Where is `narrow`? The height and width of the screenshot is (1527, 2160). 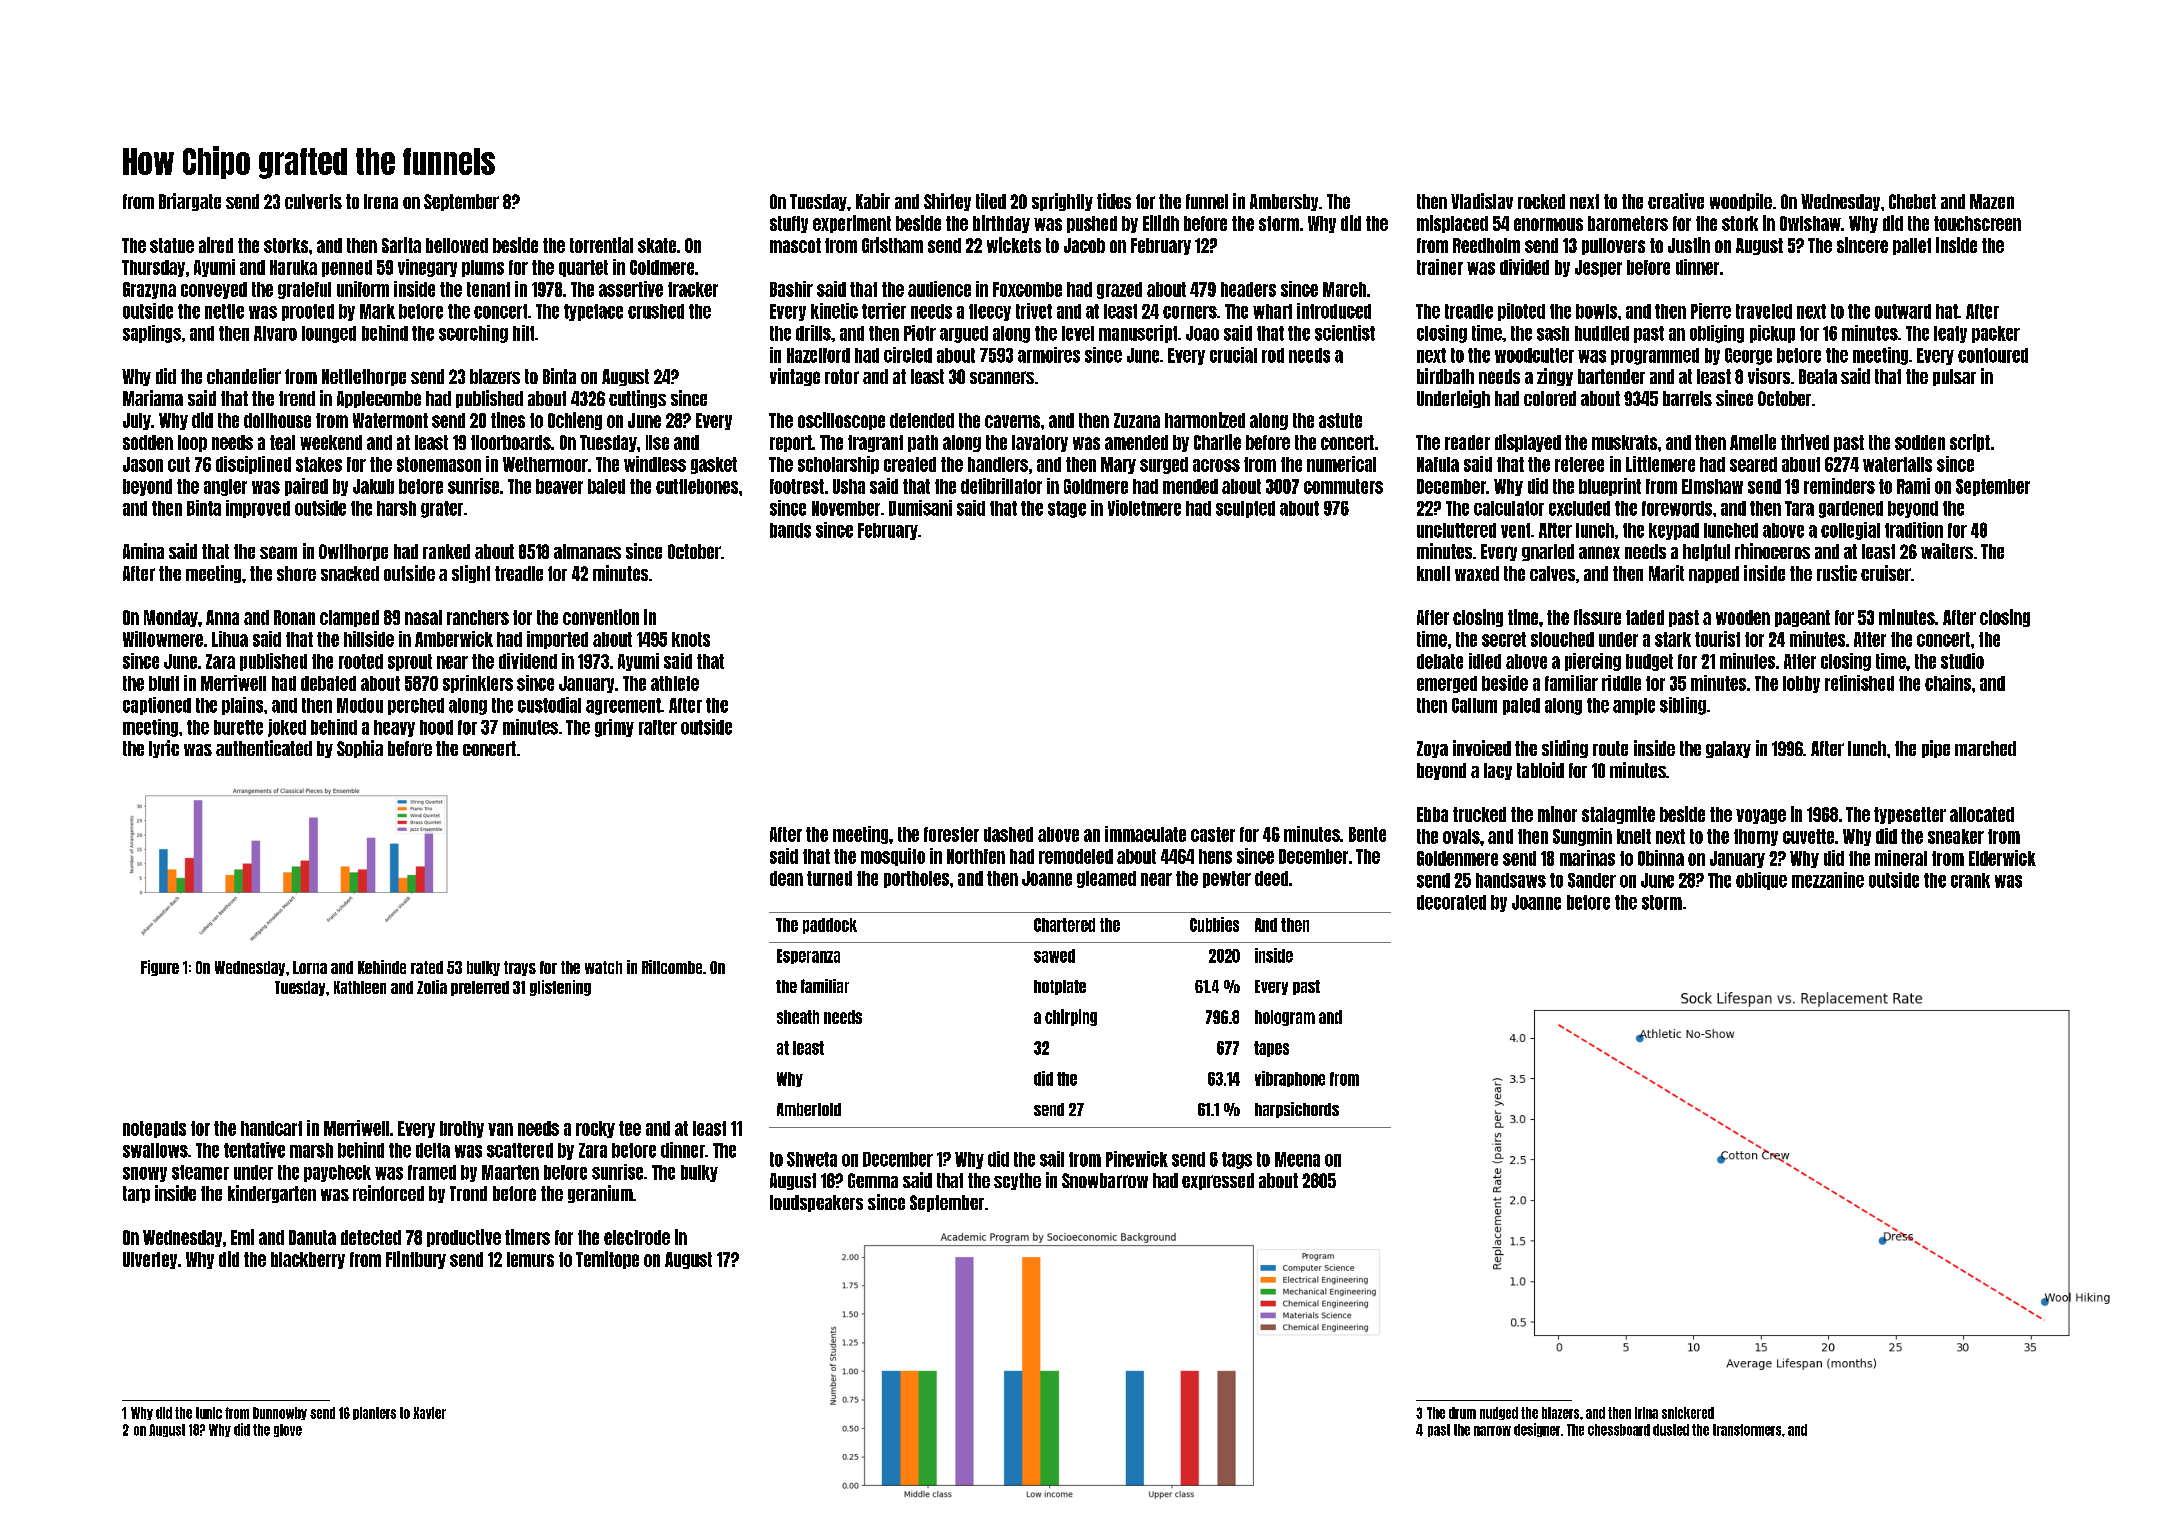 narrow is located at coordinates (1492, 1431).
